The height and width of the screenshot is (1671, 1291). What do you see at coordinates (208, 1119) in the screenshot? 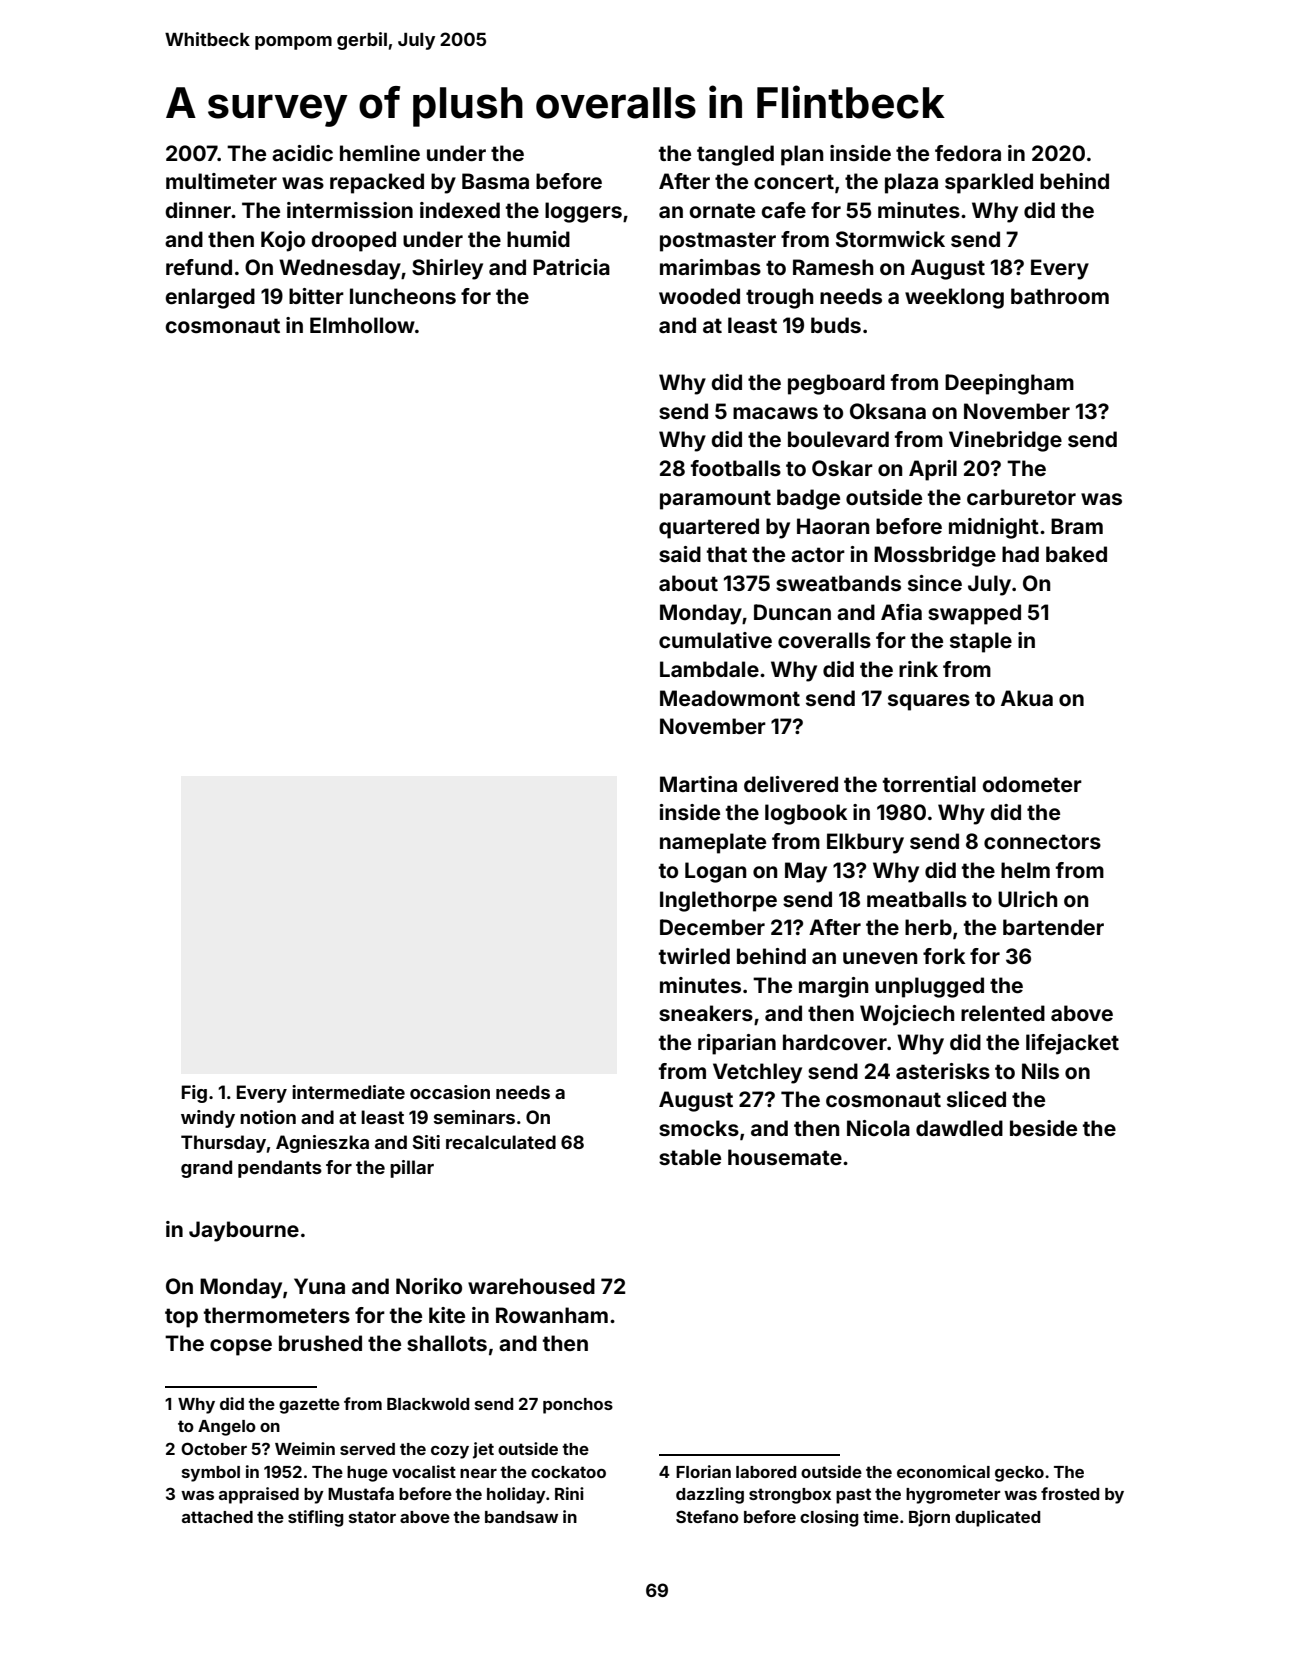
I see `windy` at bounding box center [208, 1119].
